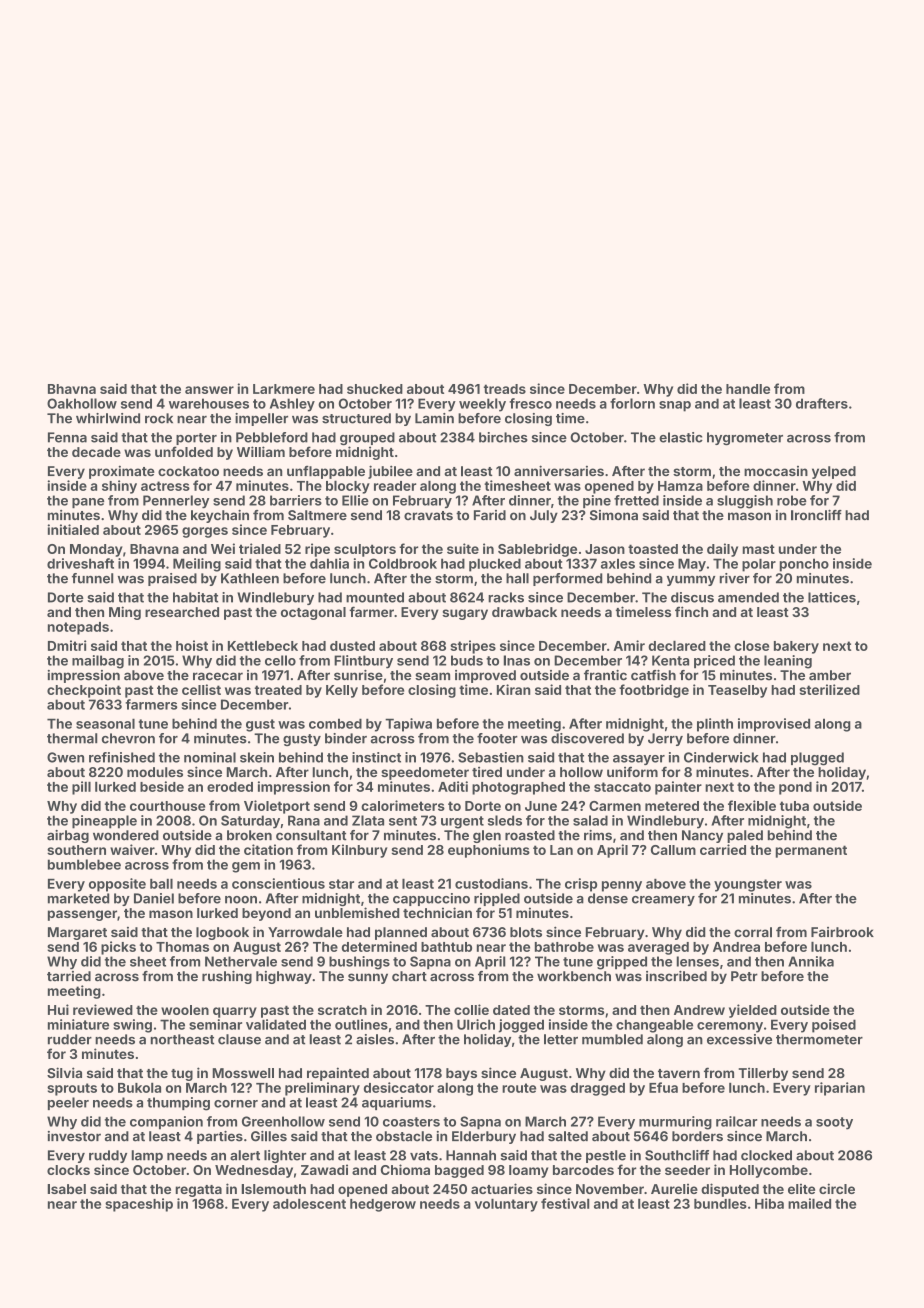  I want to click on reviewed, so click(103, 1009).
